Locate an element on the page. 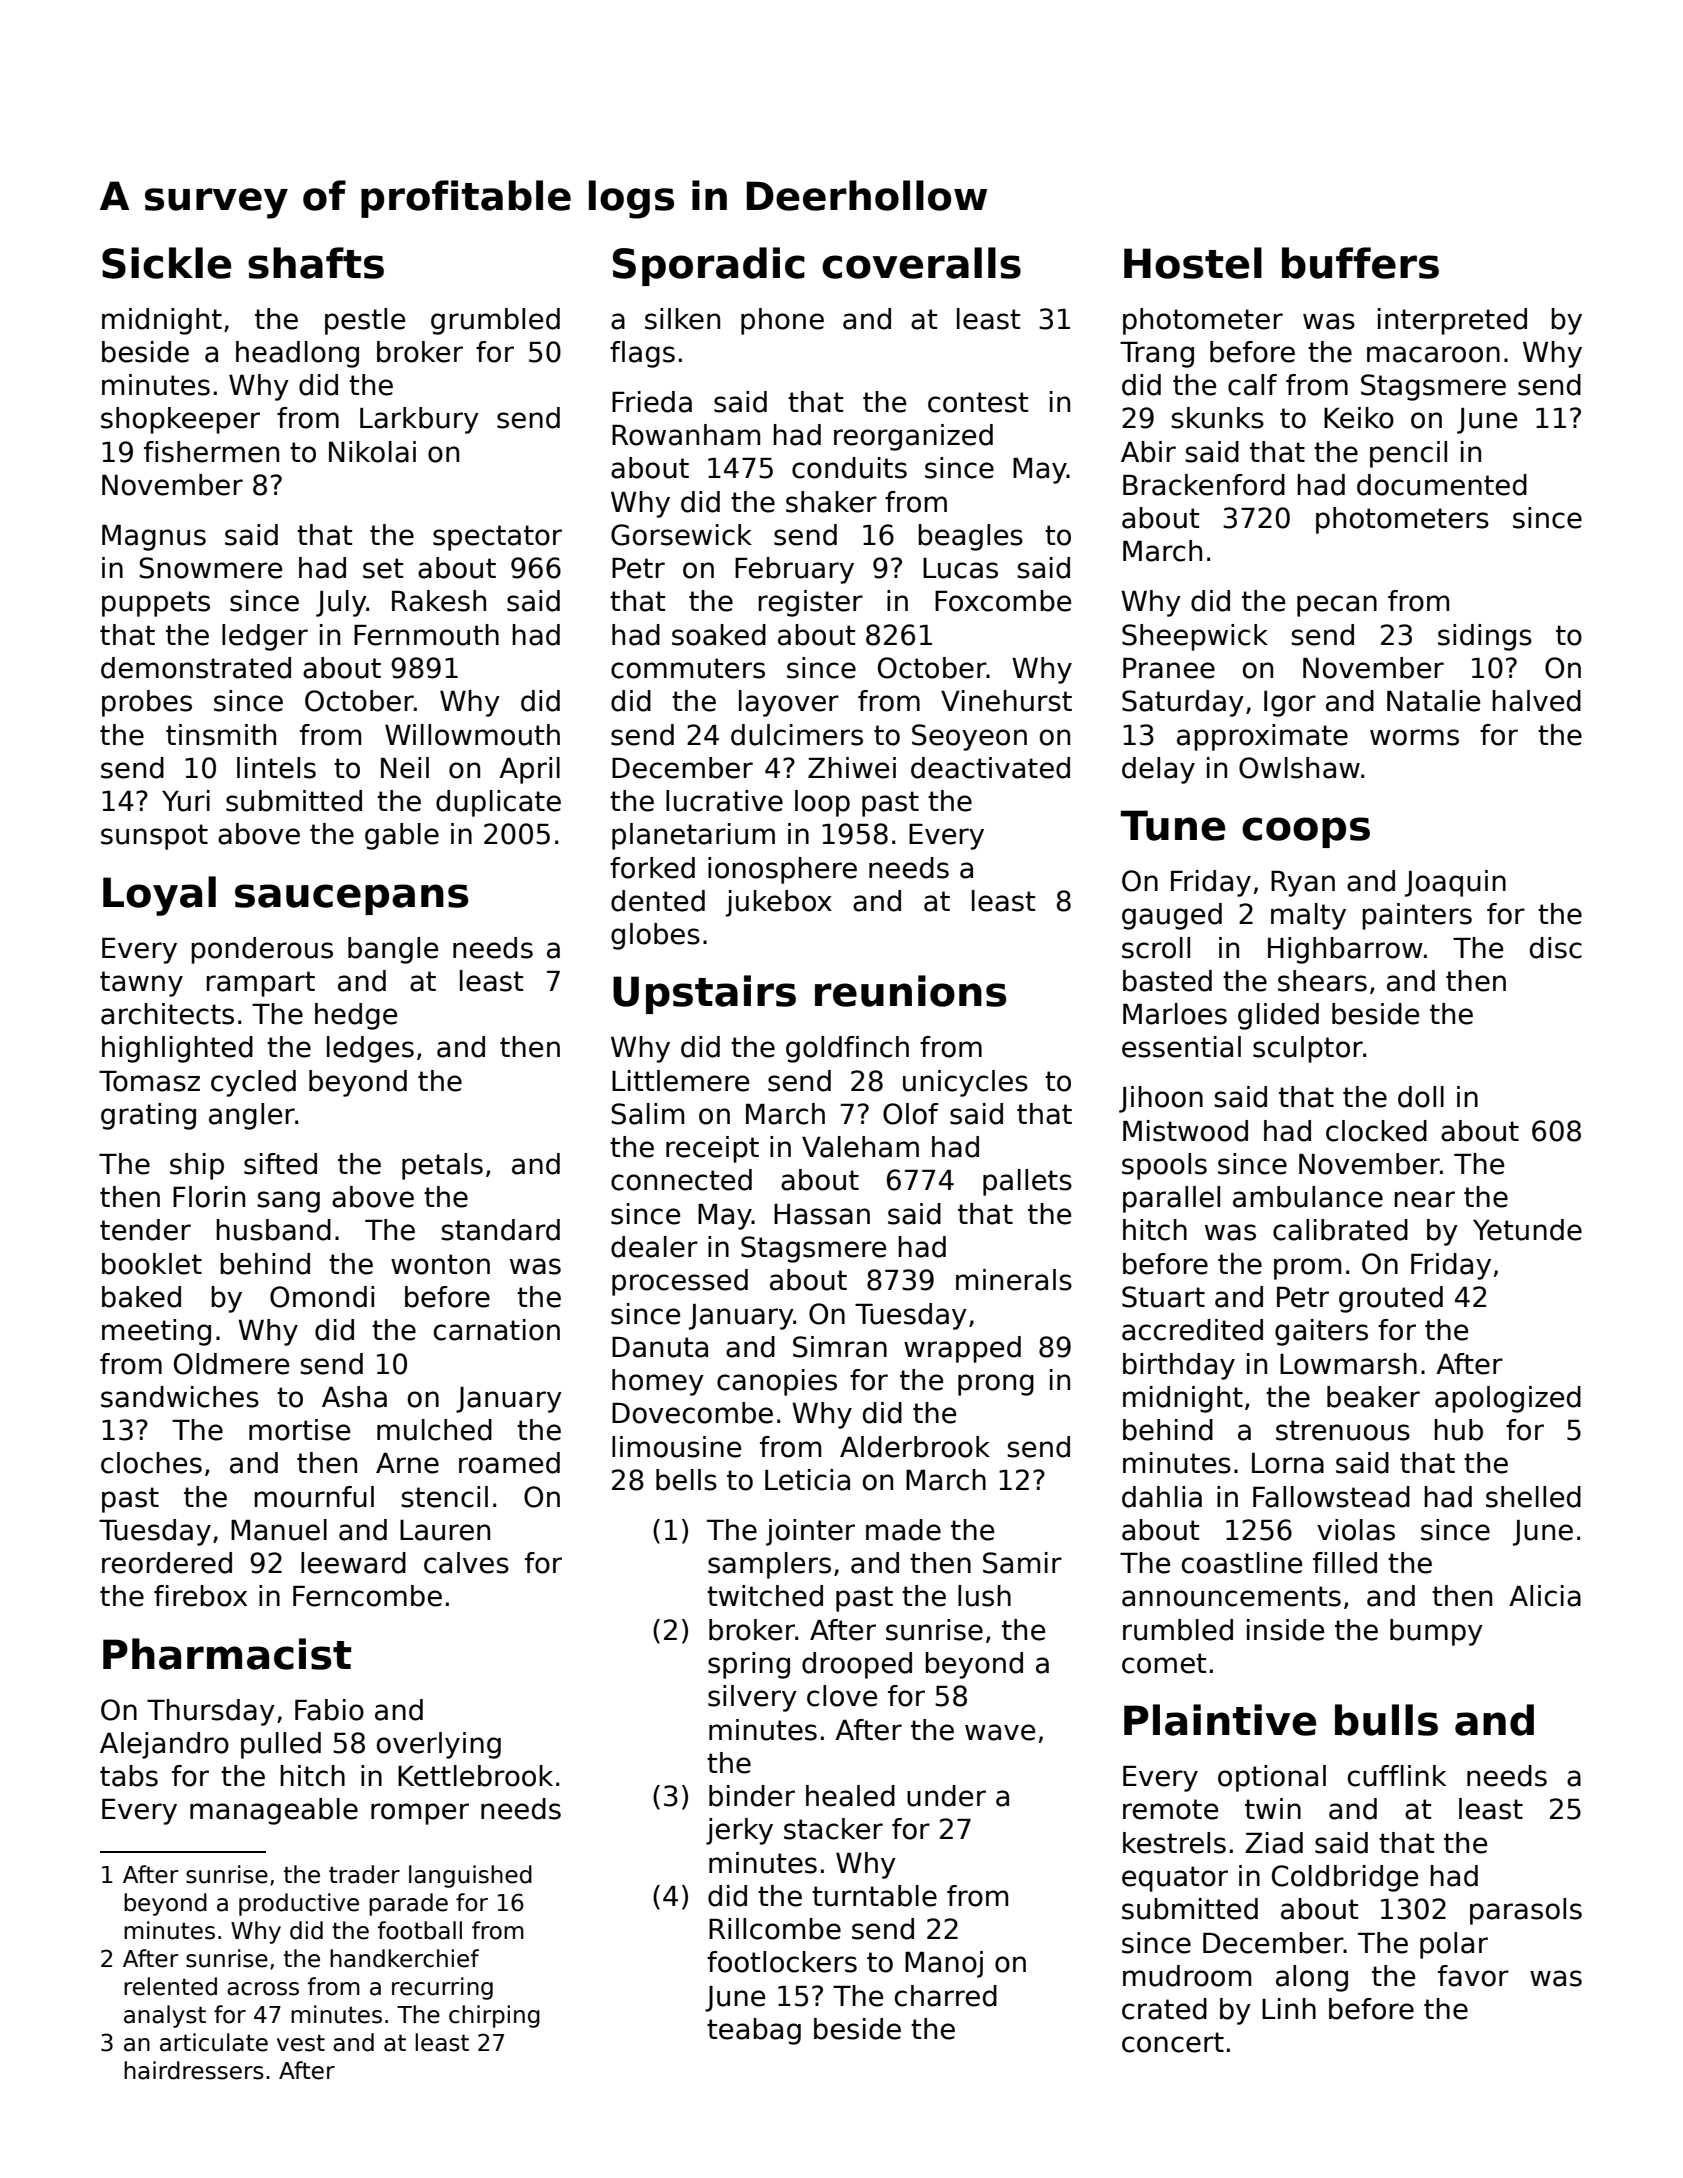  relented is located at coordinates (170, 1986).
